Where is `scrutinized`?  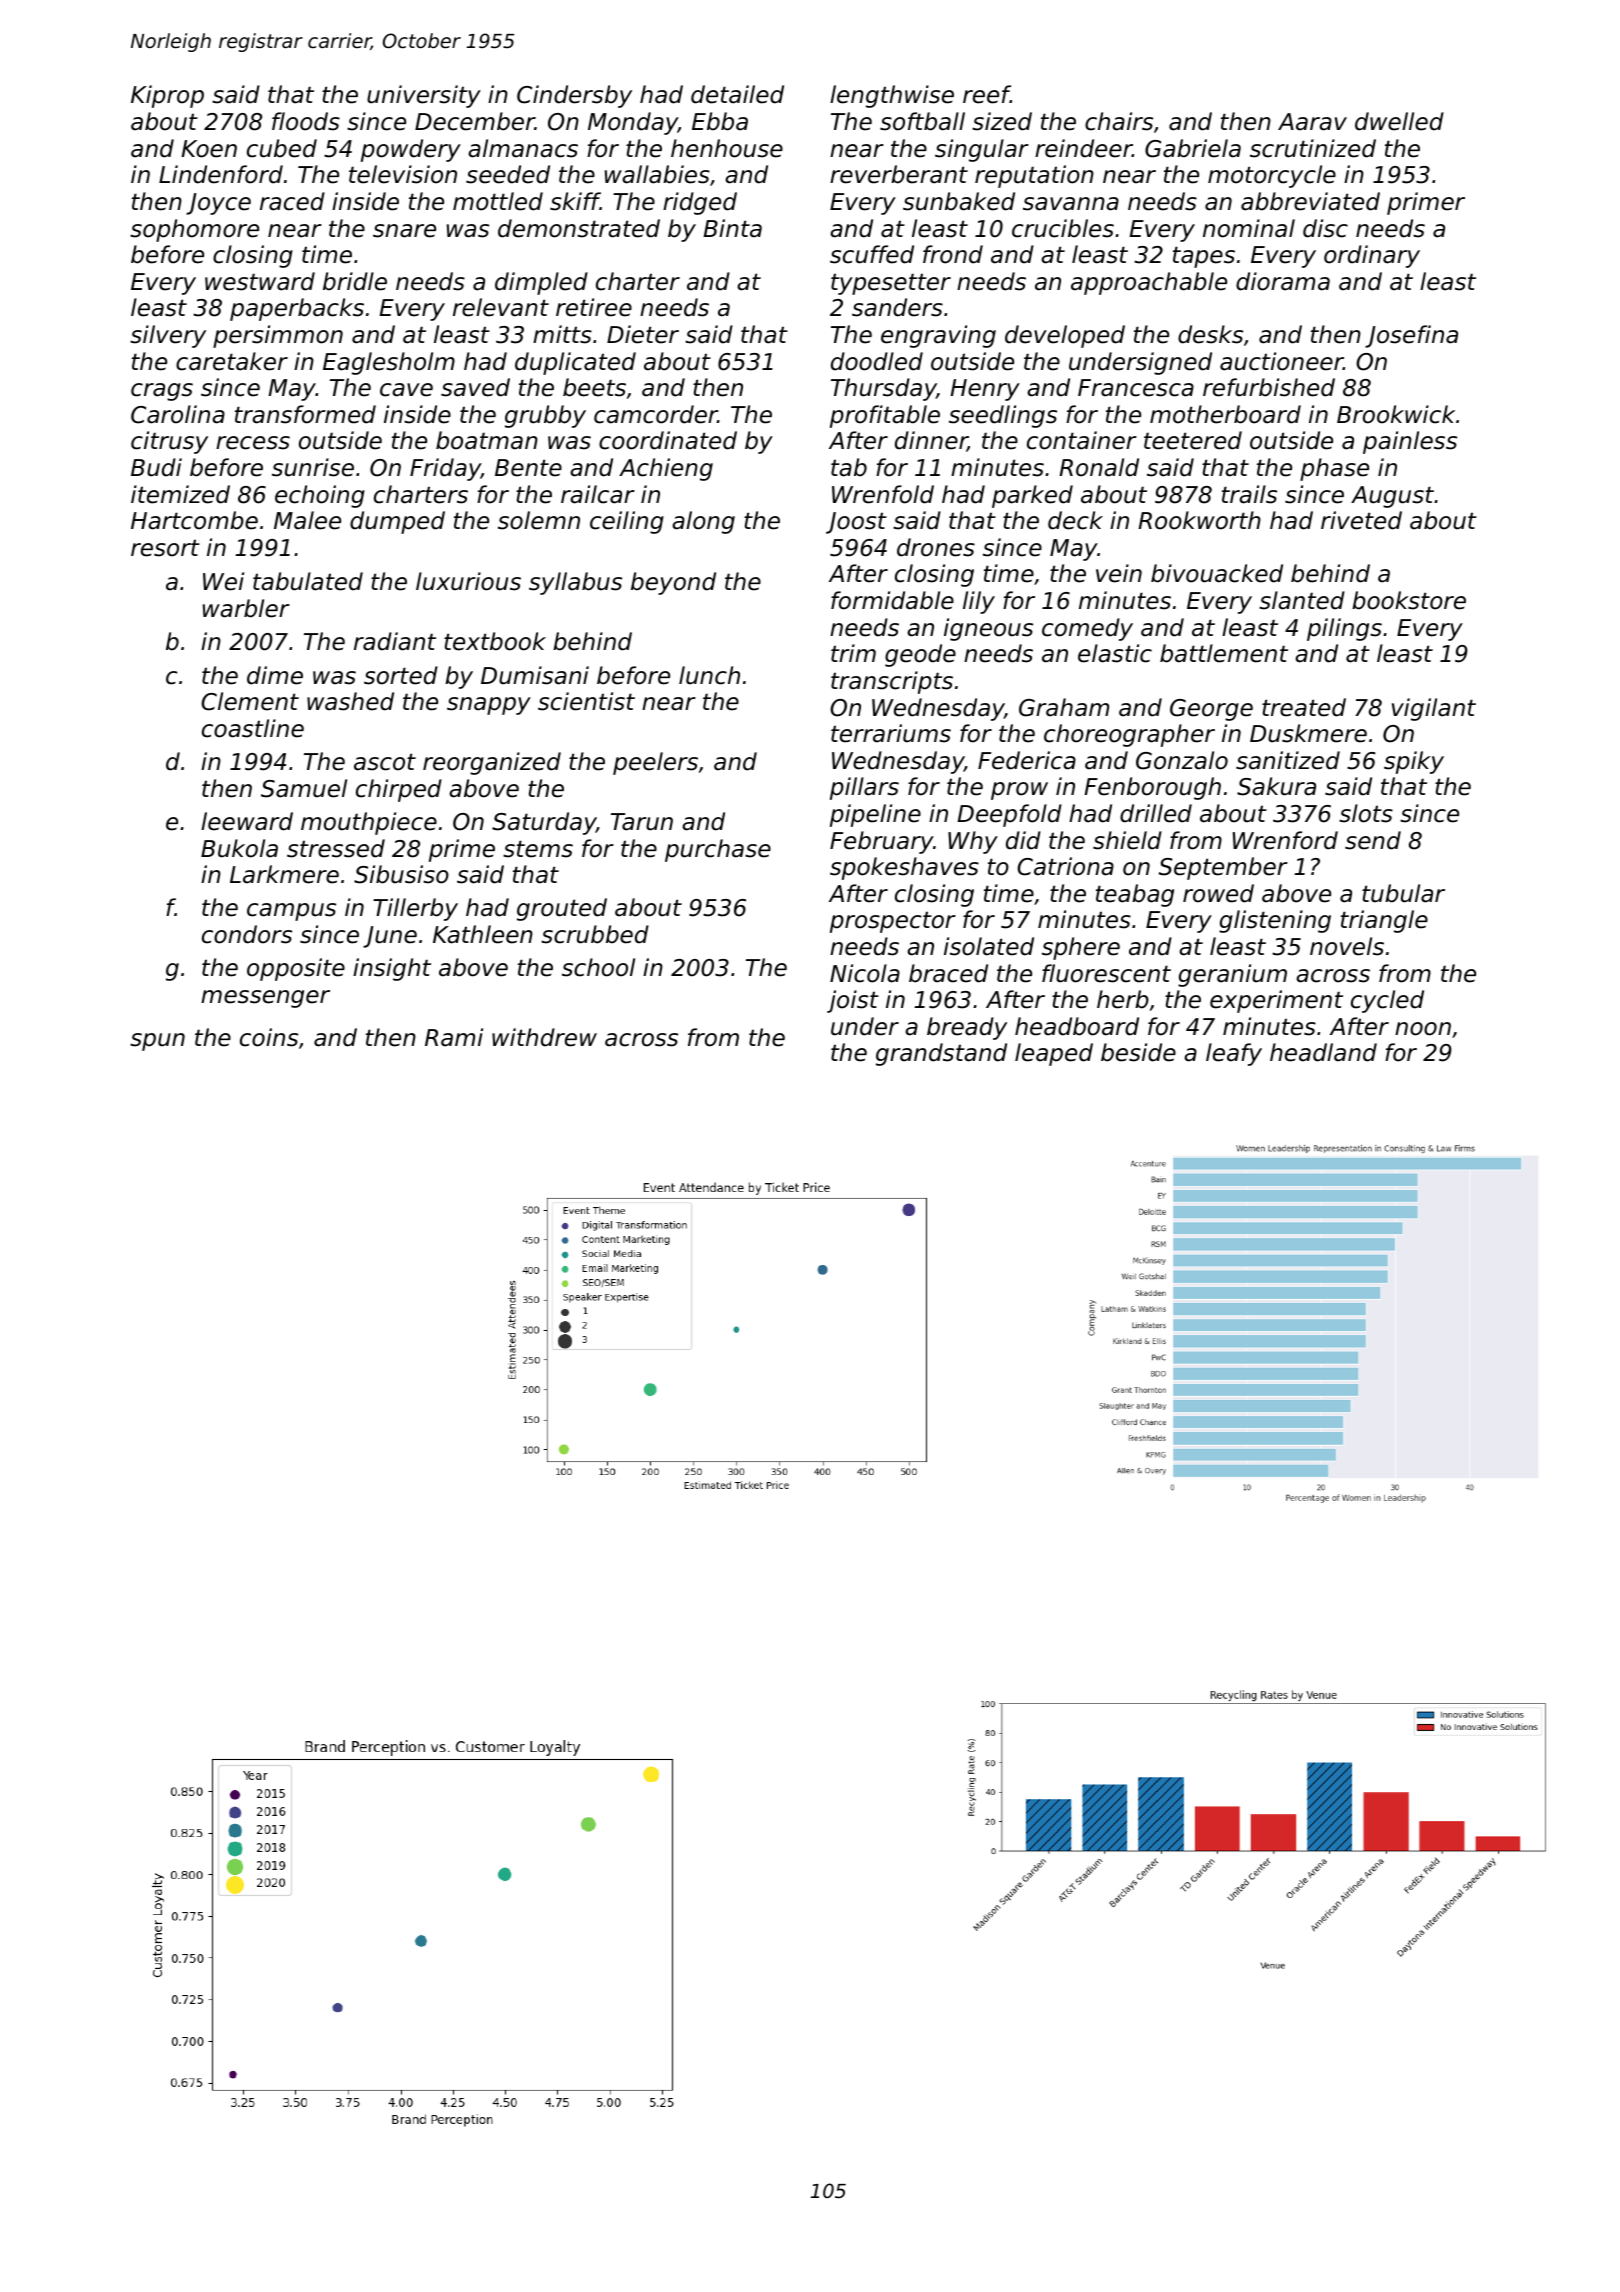 scrutinized is located at coordinates (1313, 148).
